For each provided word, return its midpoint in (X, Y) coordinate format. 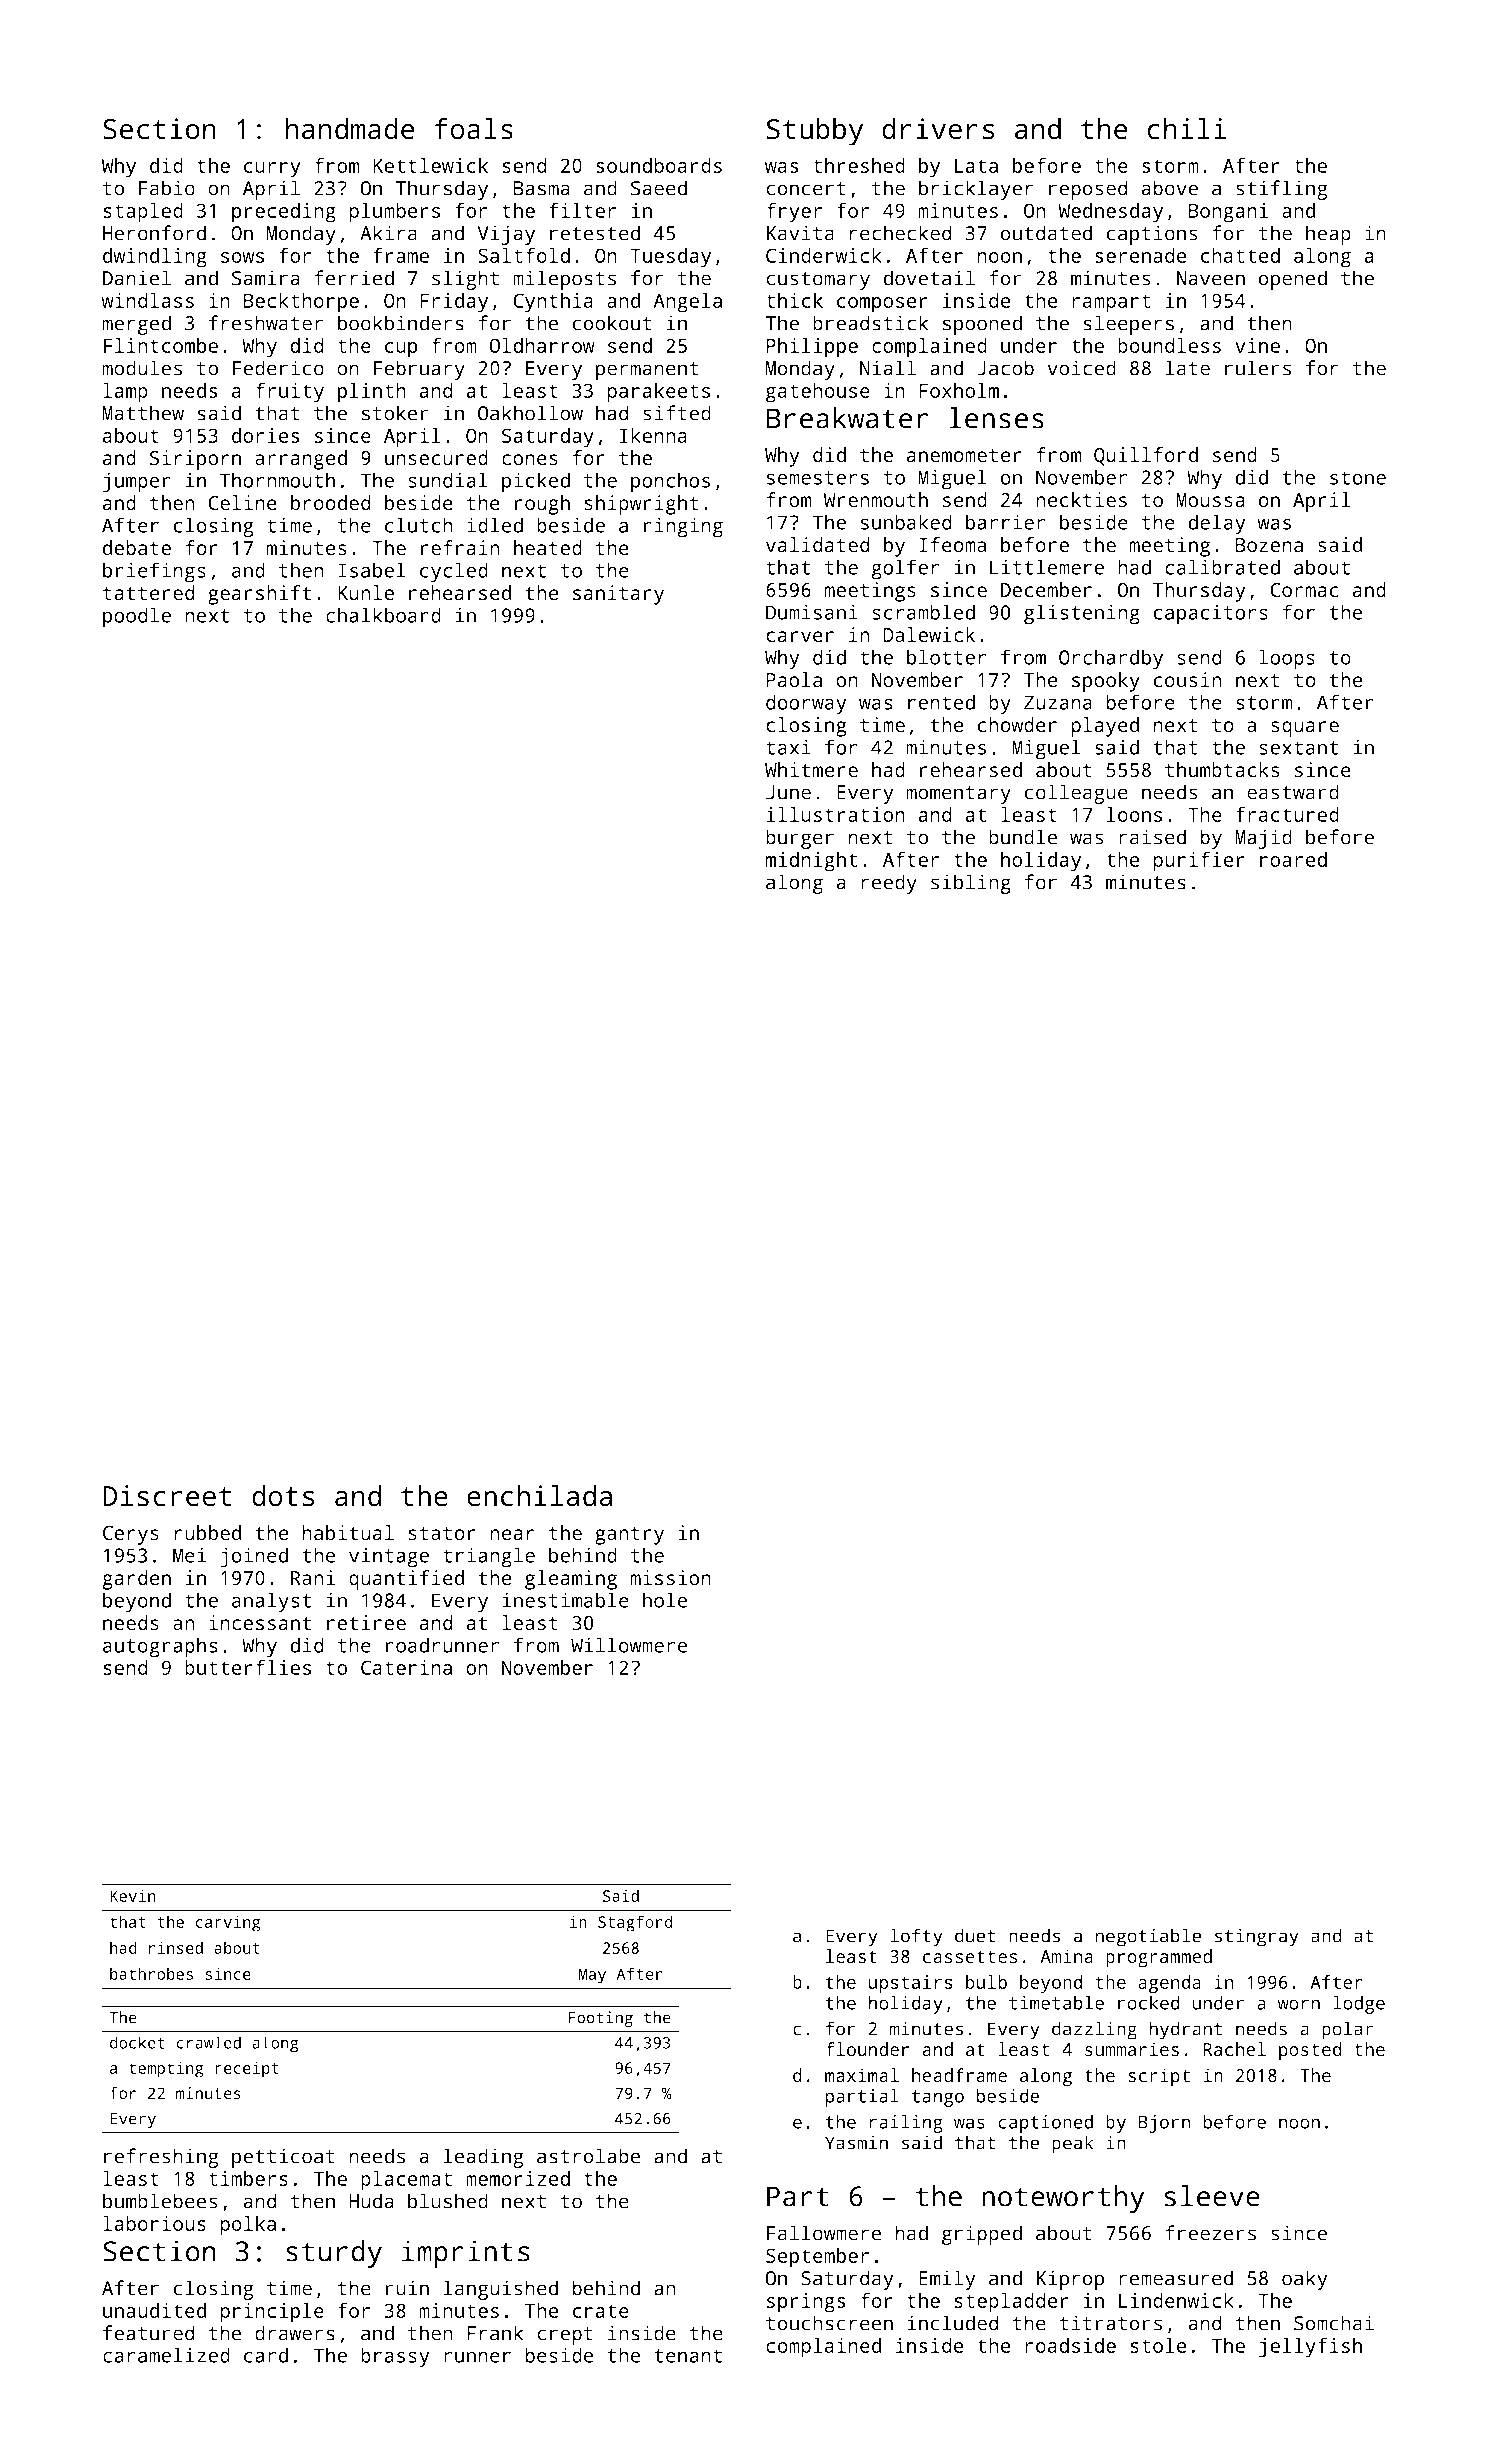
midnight (811, 862)
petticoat (283, 2158)
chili (1187, 129)
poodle (137, 617)
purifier (1199, 861)
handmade (350, 129)
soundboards (659, 165)
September (817, 2258)
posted (1310, 2051)
